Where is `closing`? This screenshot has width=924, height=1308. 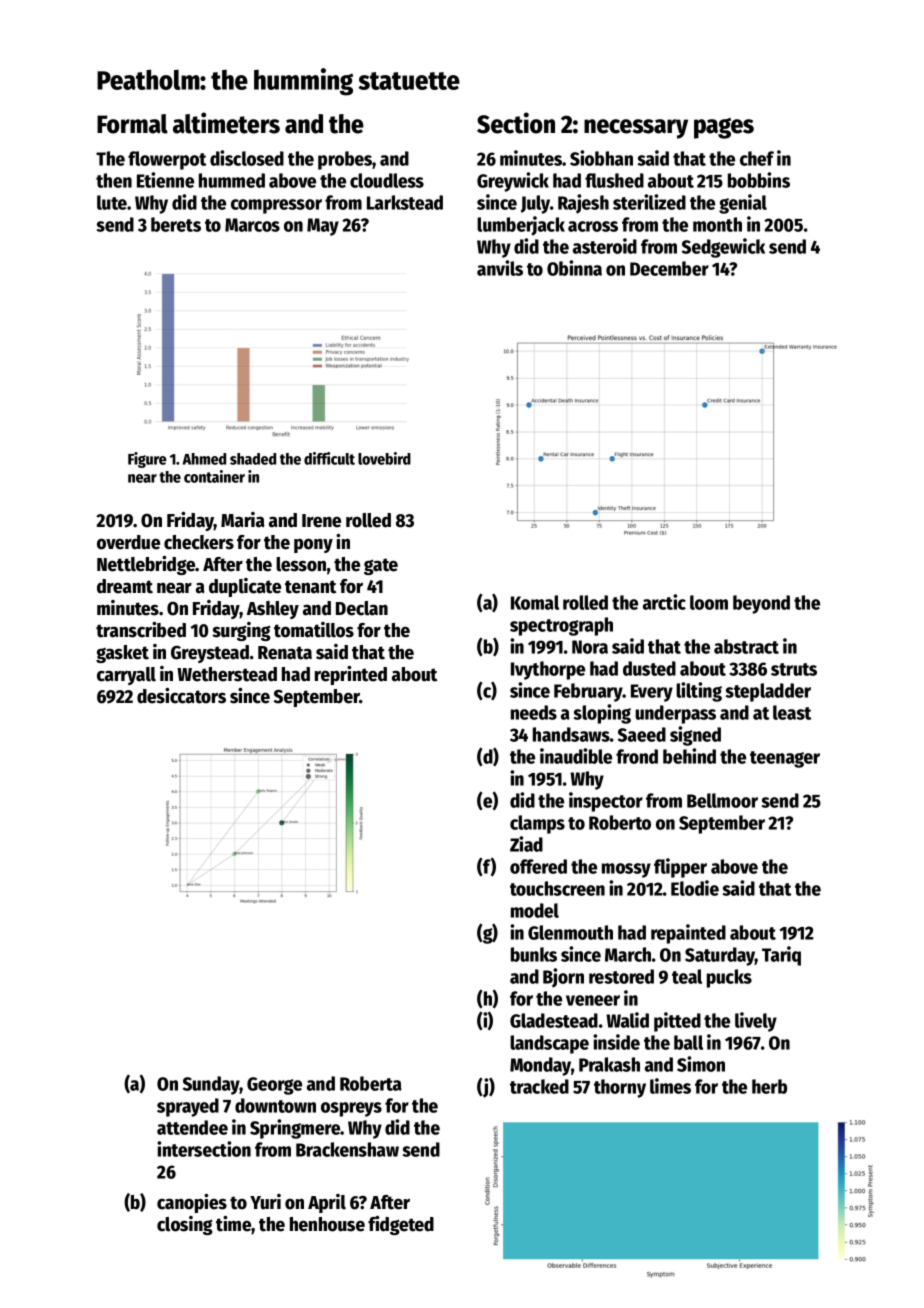 closing is located at coordinates (185, 1225).
